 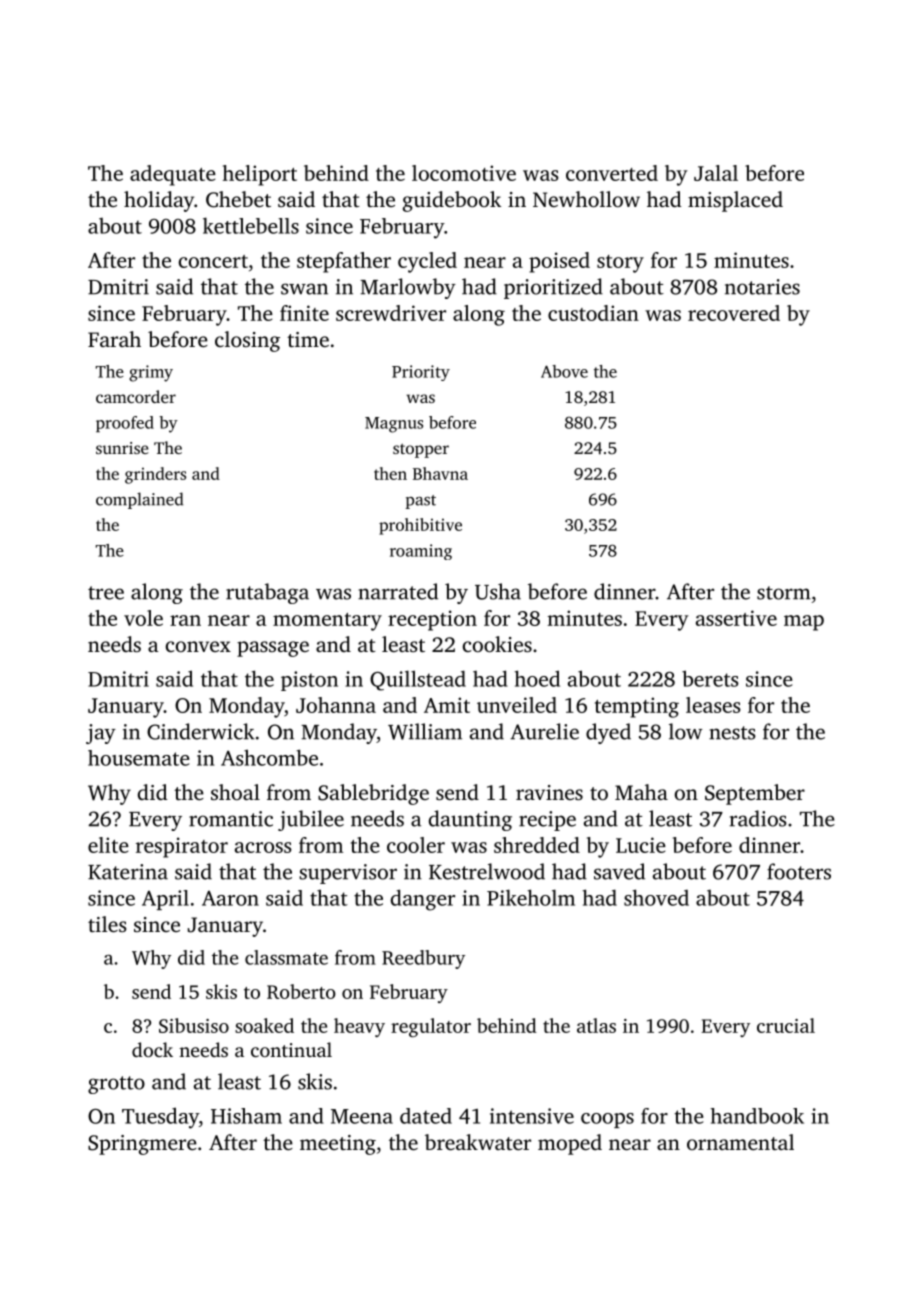 I want to click on Tuesday, so click(x=160, y=1118).
